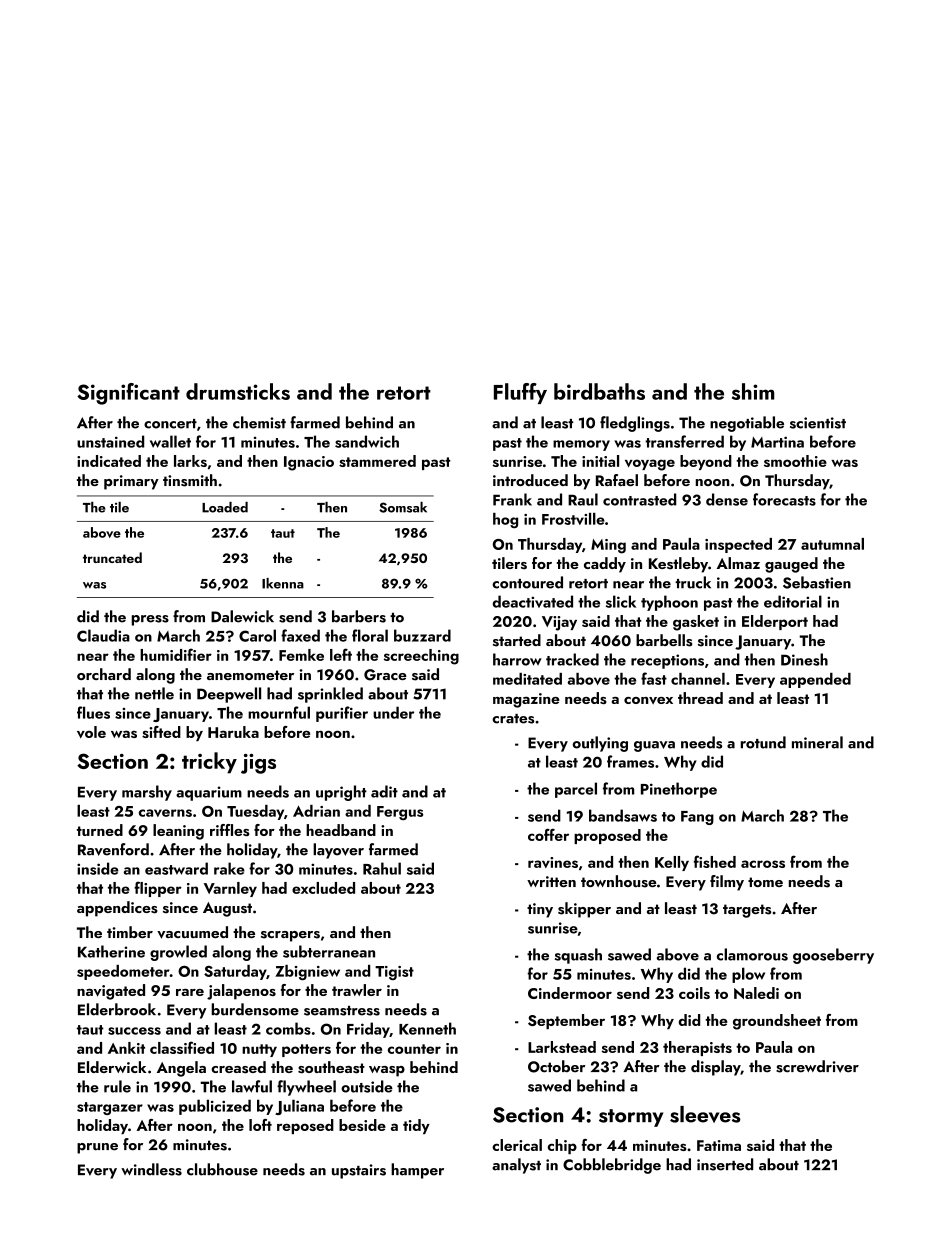  Describe the element at coordinates (215, 1107) in the screenshot. I see `publicized` at that location.
